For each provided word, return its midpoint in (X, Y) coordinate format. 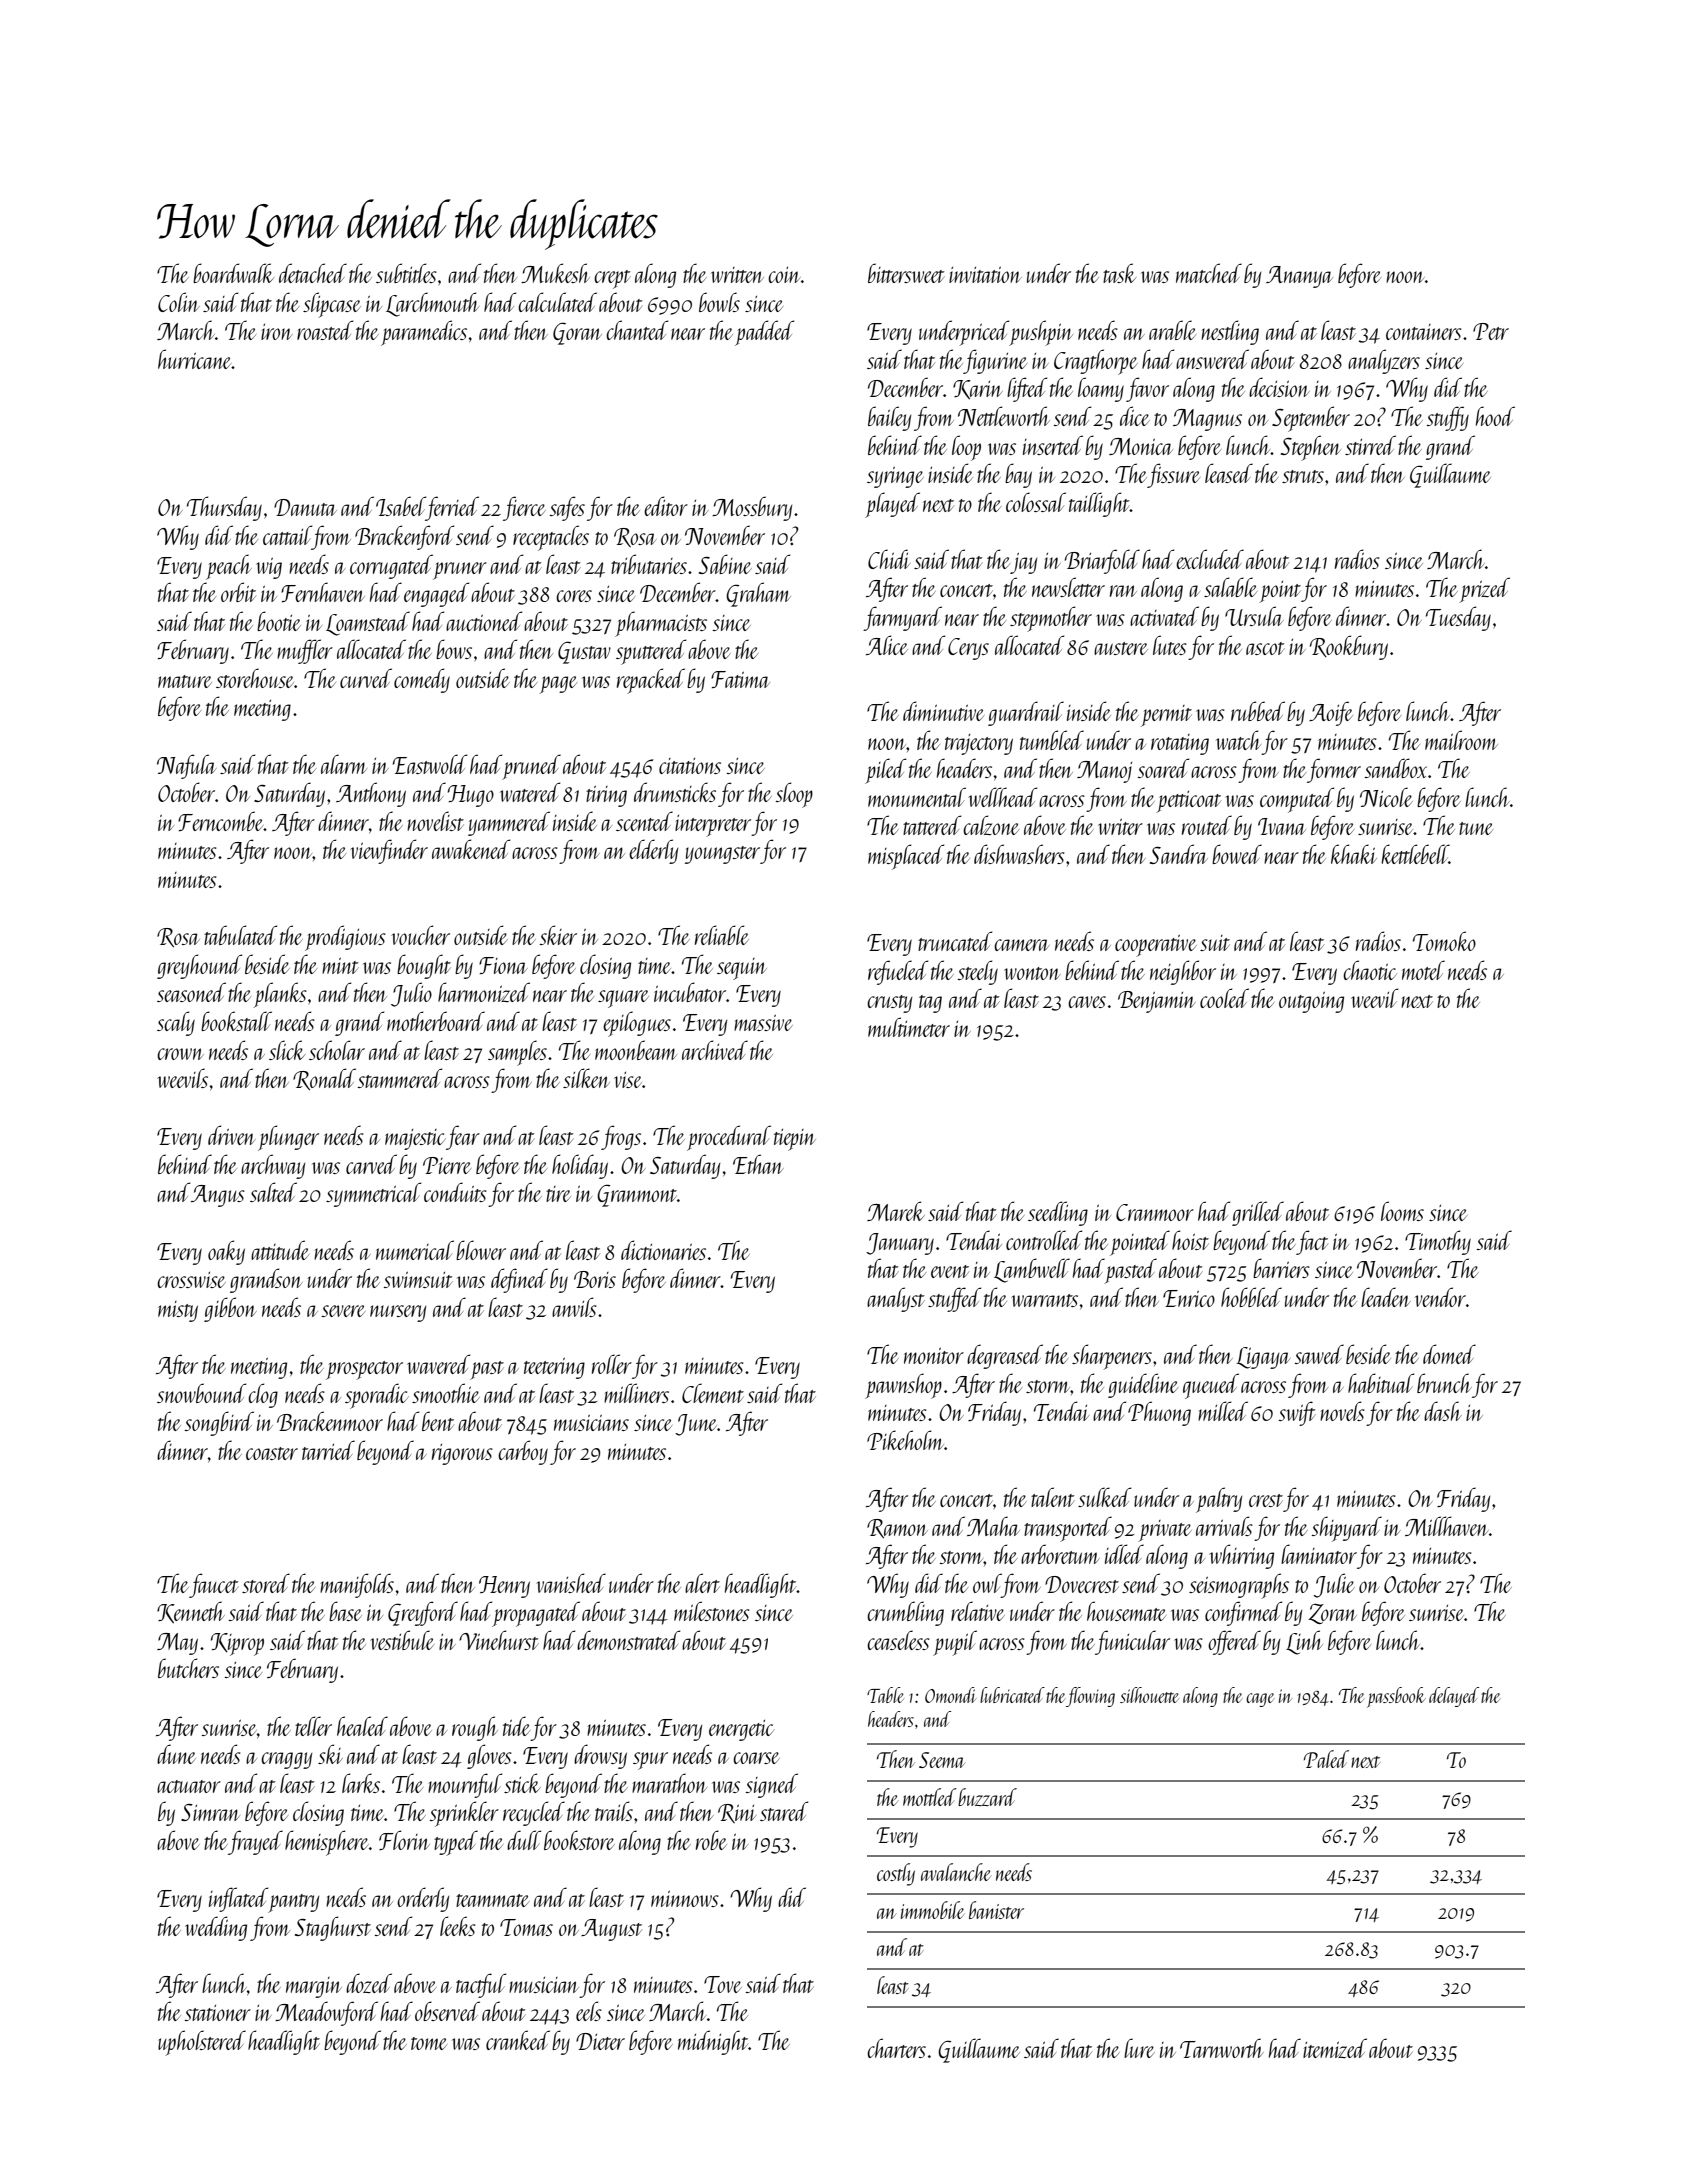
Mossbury (752, 508)
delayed (1454, 1697)
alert (702, 1583)
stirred (1370, 445)
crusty (889, 1004)
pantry (293, 1903)
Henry (504, 1587)
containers (1424, 332)
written (737, 275)
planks (280, 995)
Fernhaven (323, 592)
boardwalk (233, 273)
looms (1402, 1211)
